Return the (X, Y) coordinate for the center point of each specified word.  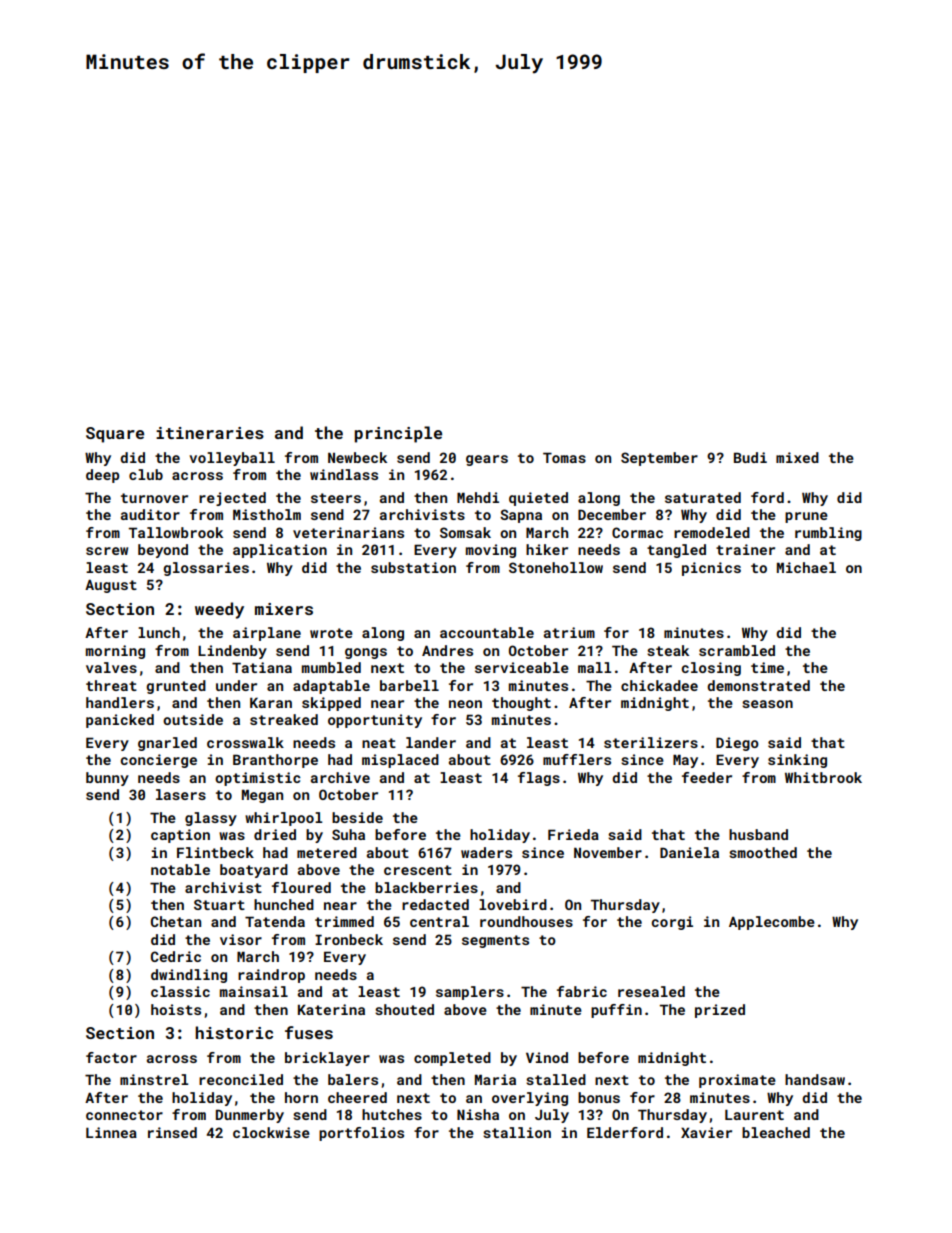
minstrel (154, 1079)
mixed (797, 457)
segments (495, 941)
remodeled (712, 532)
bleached (776, 1132)
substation (413, 567)
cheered (357, 1097)
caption (180, 836)
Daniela (689, 852)
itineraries (210, 433)
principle (398, 434)
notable (180, 869)
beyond (163, 551)
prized (720, 1011)
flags (539, 779)
